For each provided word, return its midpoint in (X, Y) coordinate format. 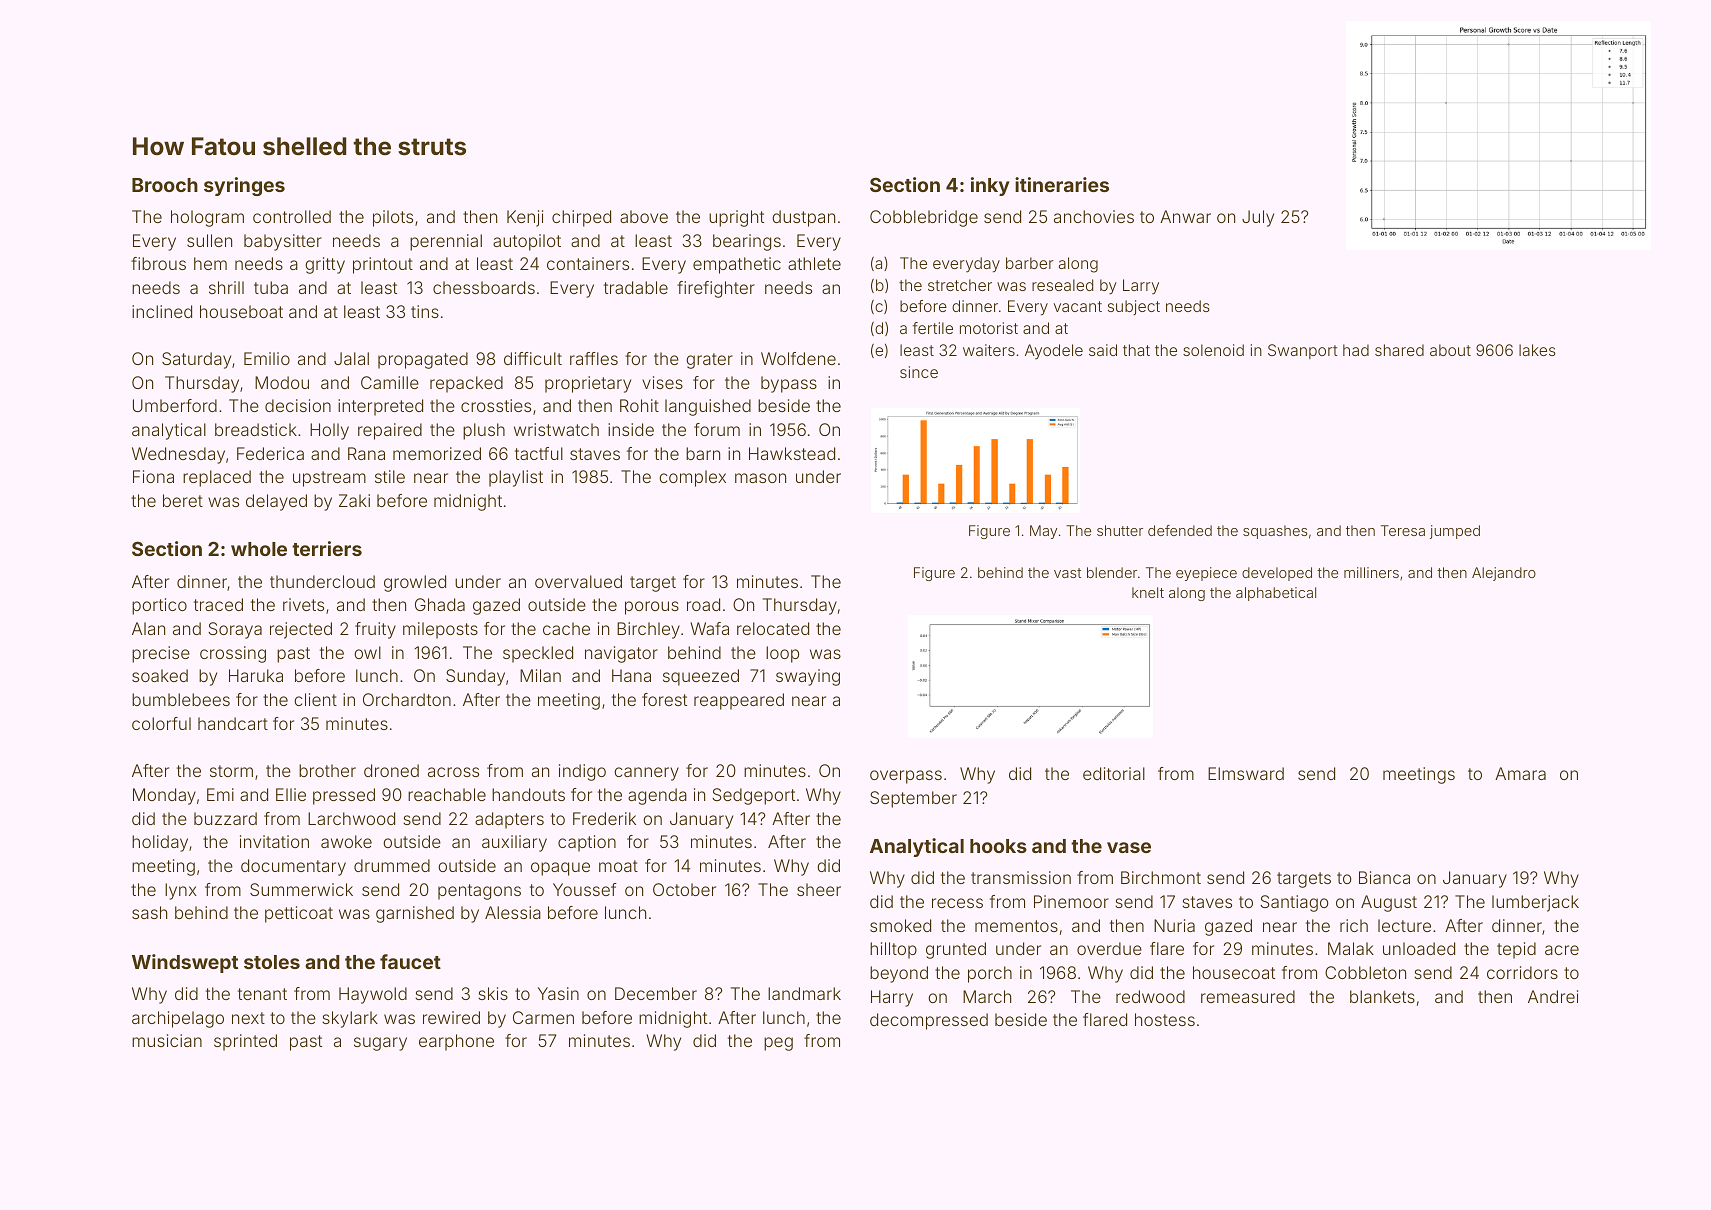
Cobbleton (1365, 972)
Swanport (1303, 351)
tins (425, 311)
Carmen (543, 1017)
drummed (392, 865)
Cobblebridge (924, 218)
